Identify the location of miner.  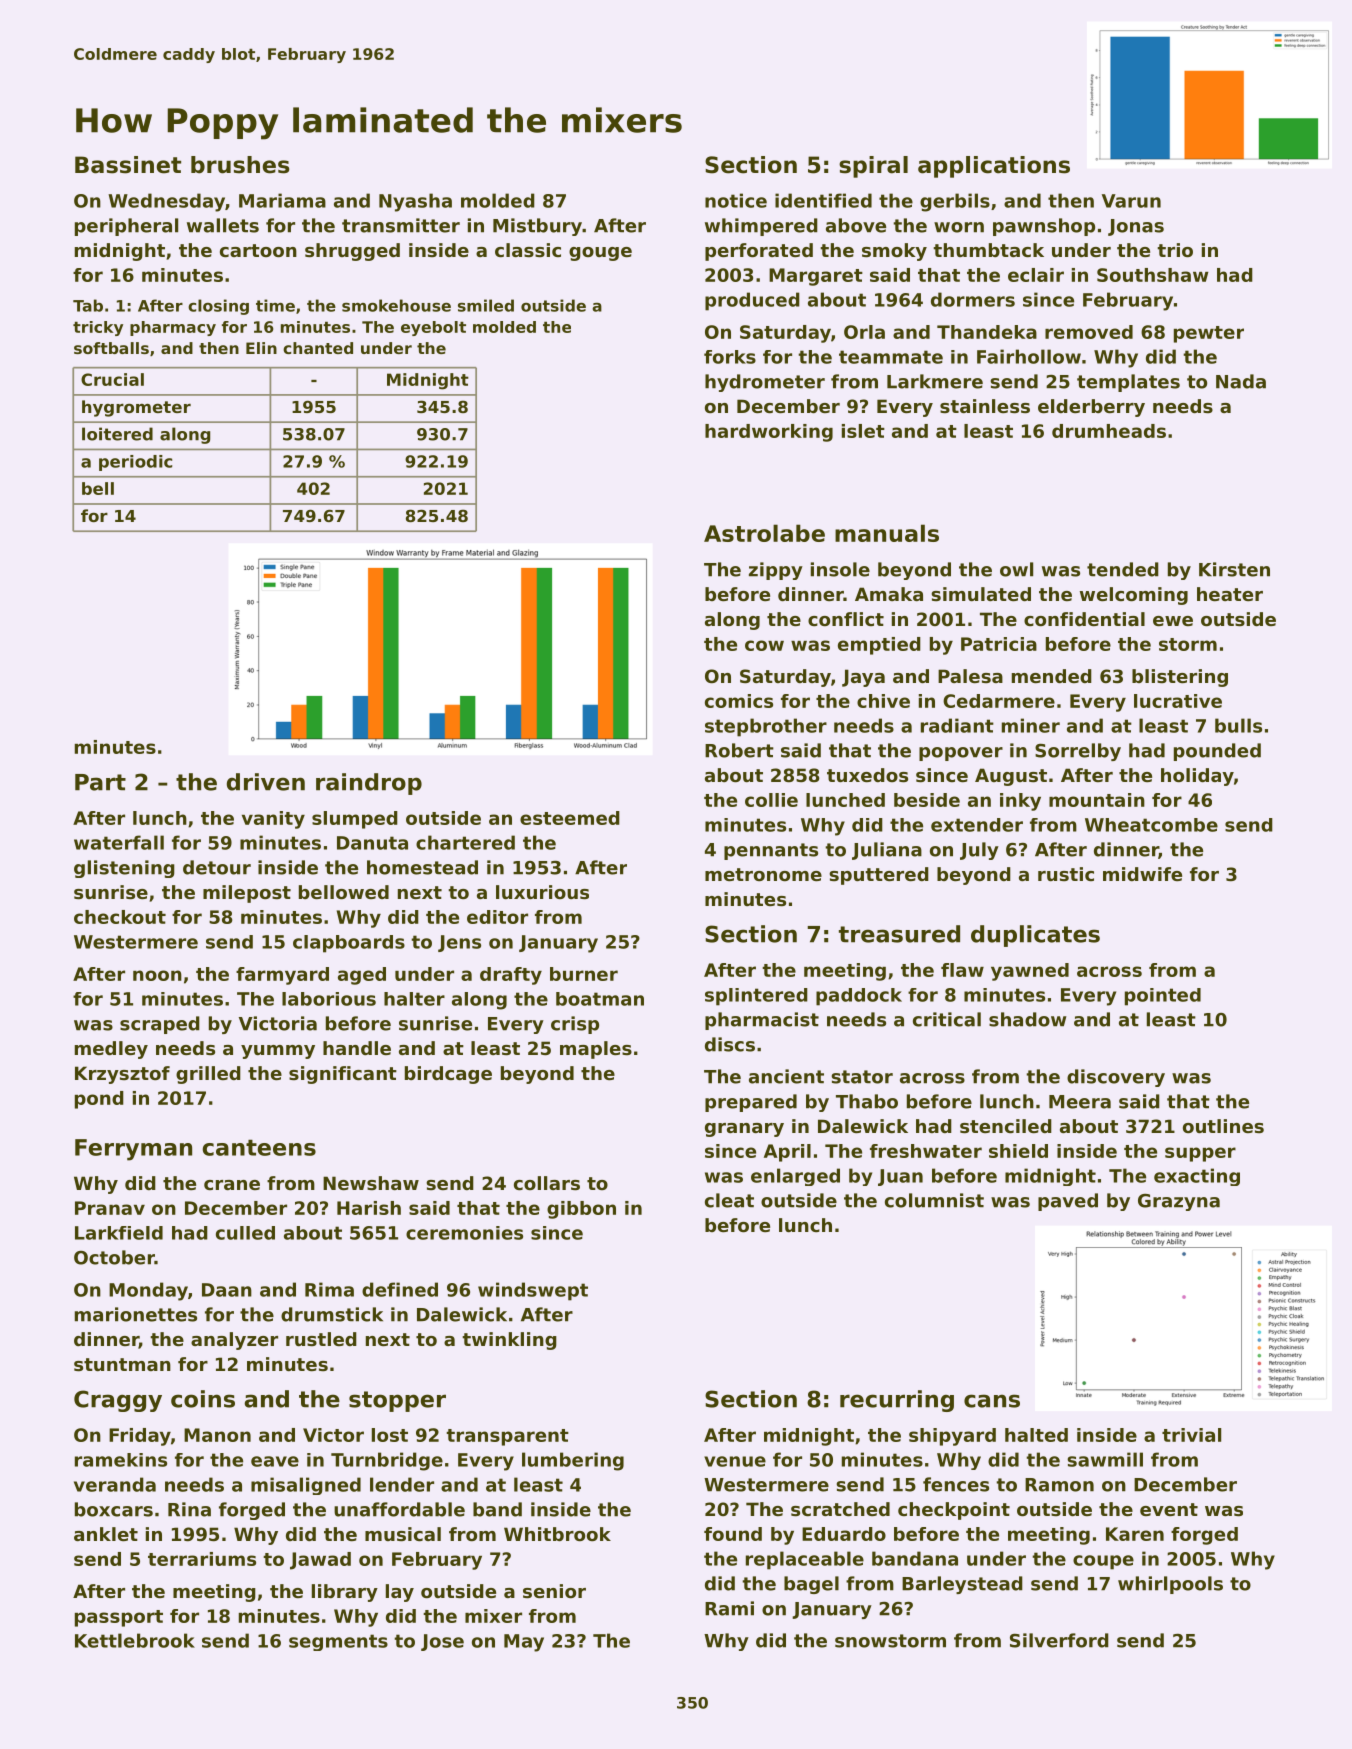
(1031, 725).
